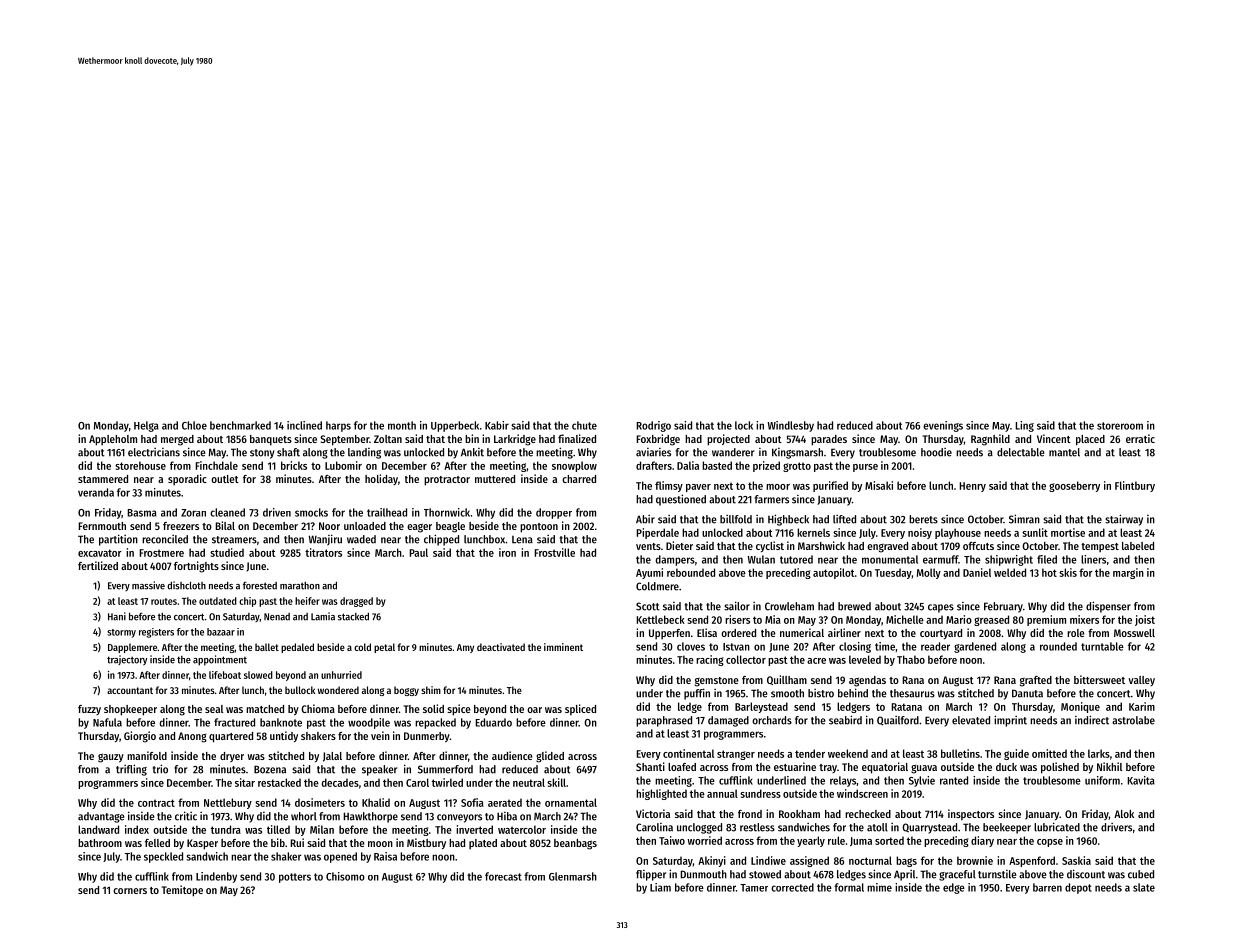 This page has width=1233, height=952. What do you see at coordinates (941, 634) in the page?
I see `courtyard` at bounding box center [941, 634].
